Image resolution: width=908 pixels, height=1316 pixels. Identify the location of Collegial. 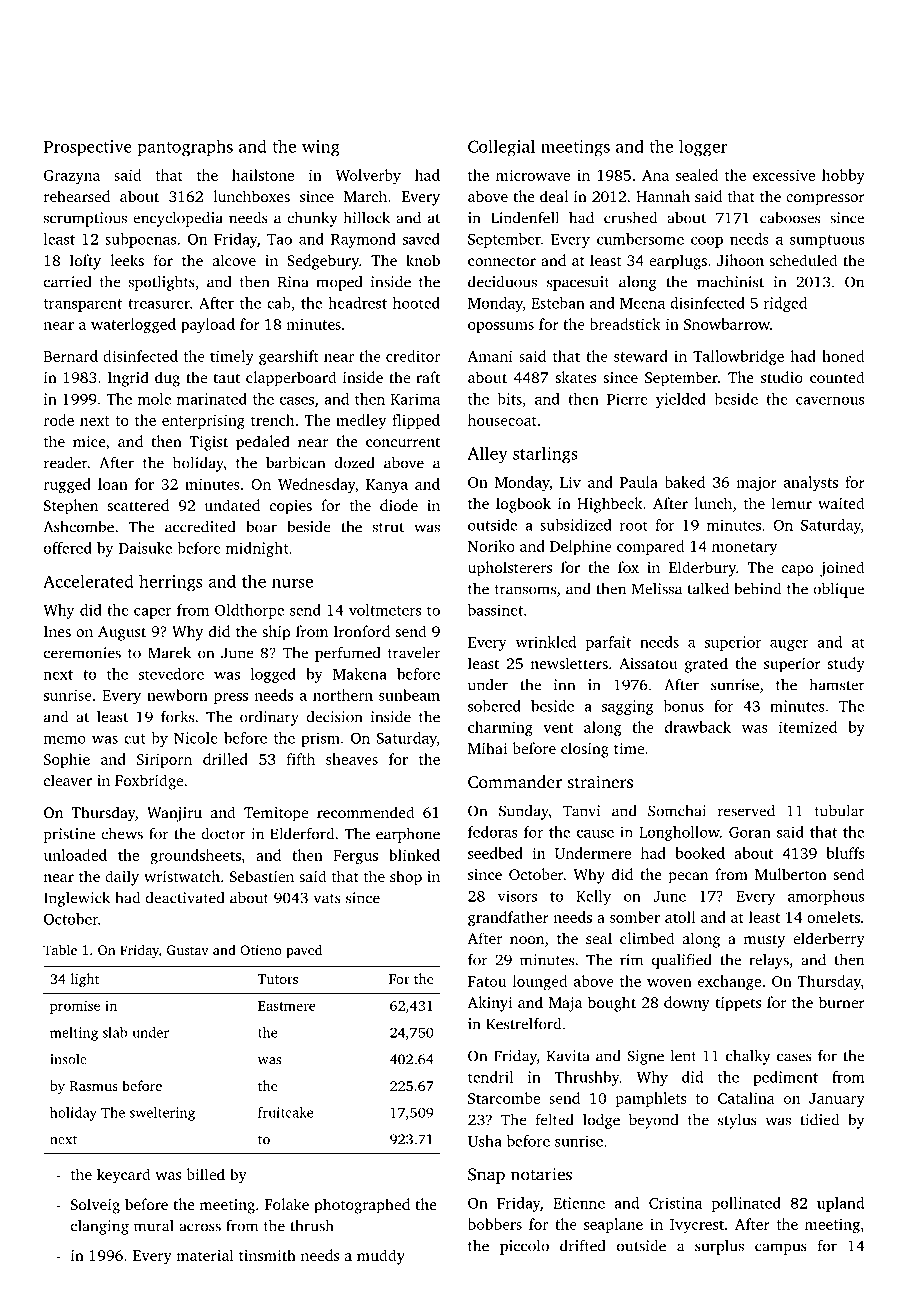
(501, 148).
